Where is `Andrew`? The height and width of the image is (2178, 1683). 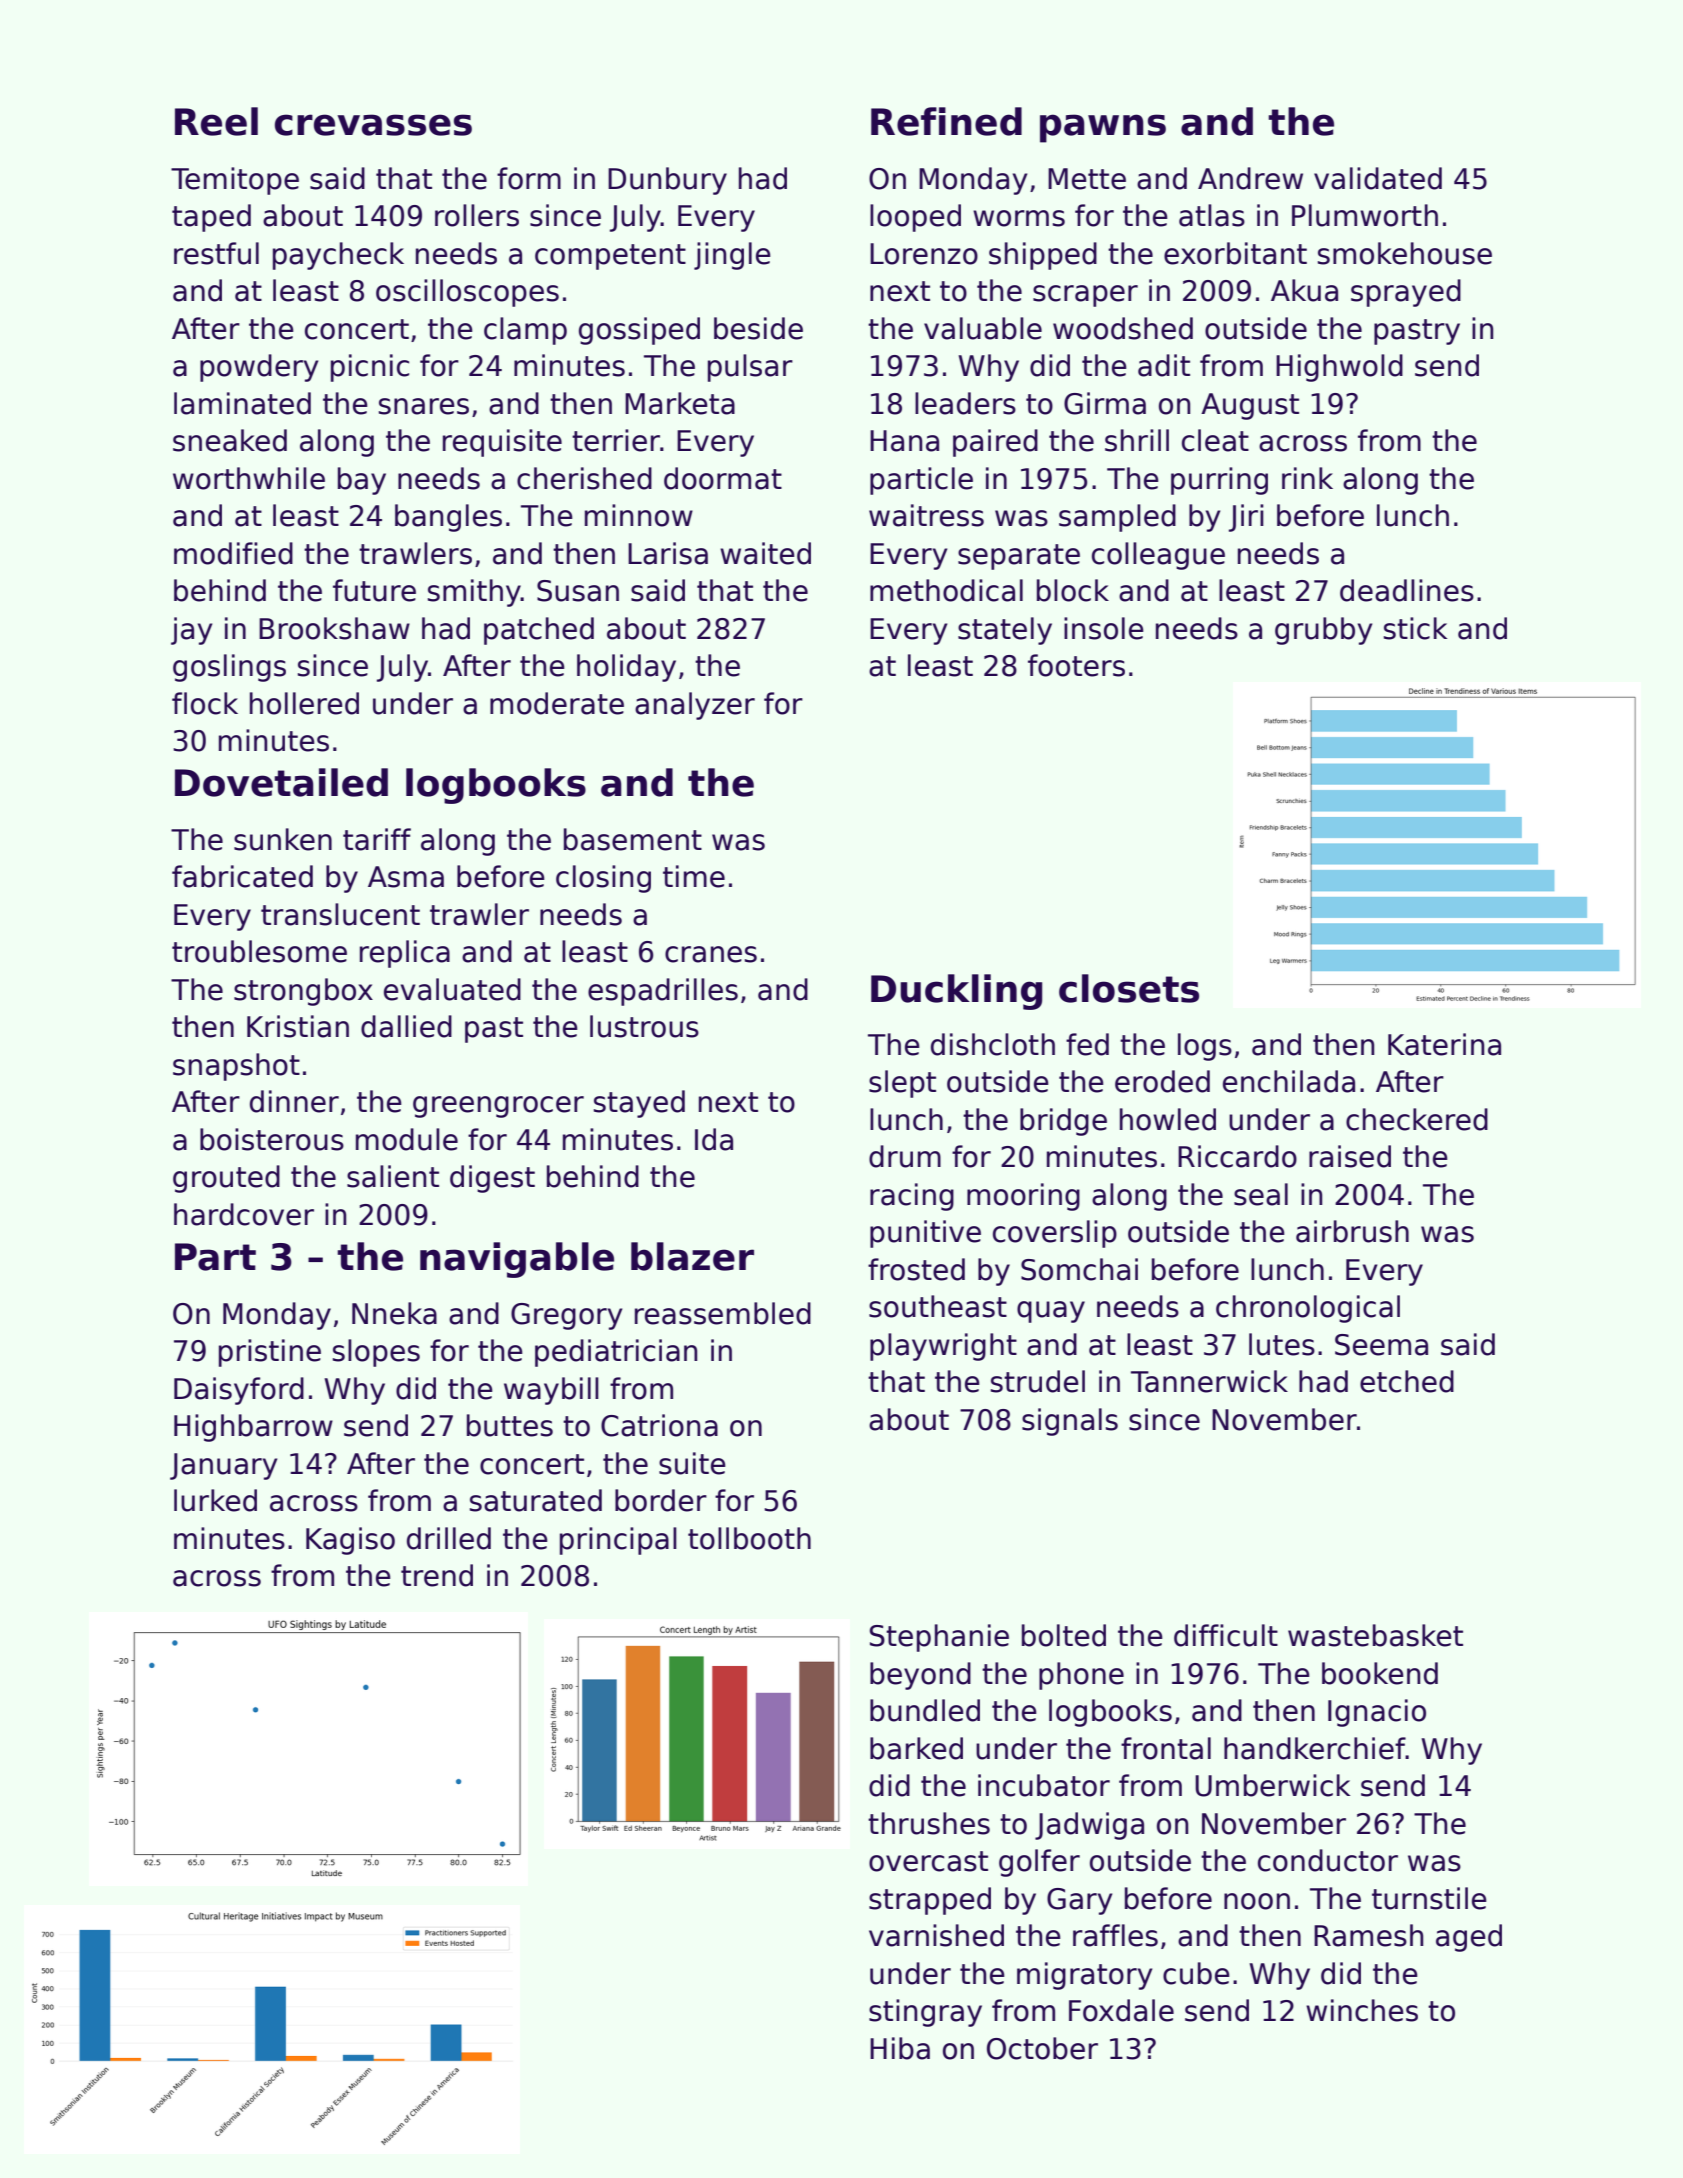
Andrew is located at coordinates (1250, 178).
